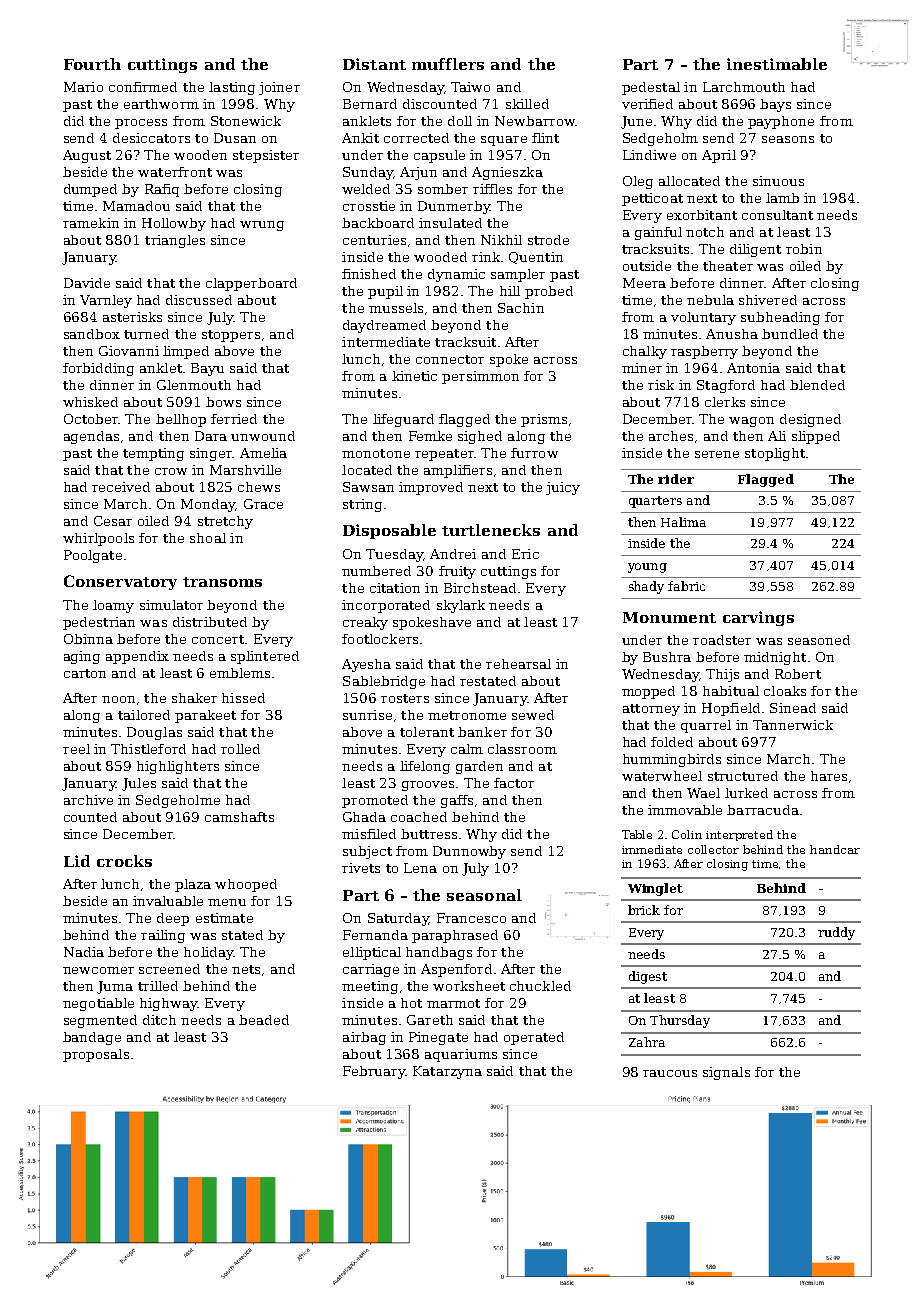  I want to click on fruity, so click(457, 572).
